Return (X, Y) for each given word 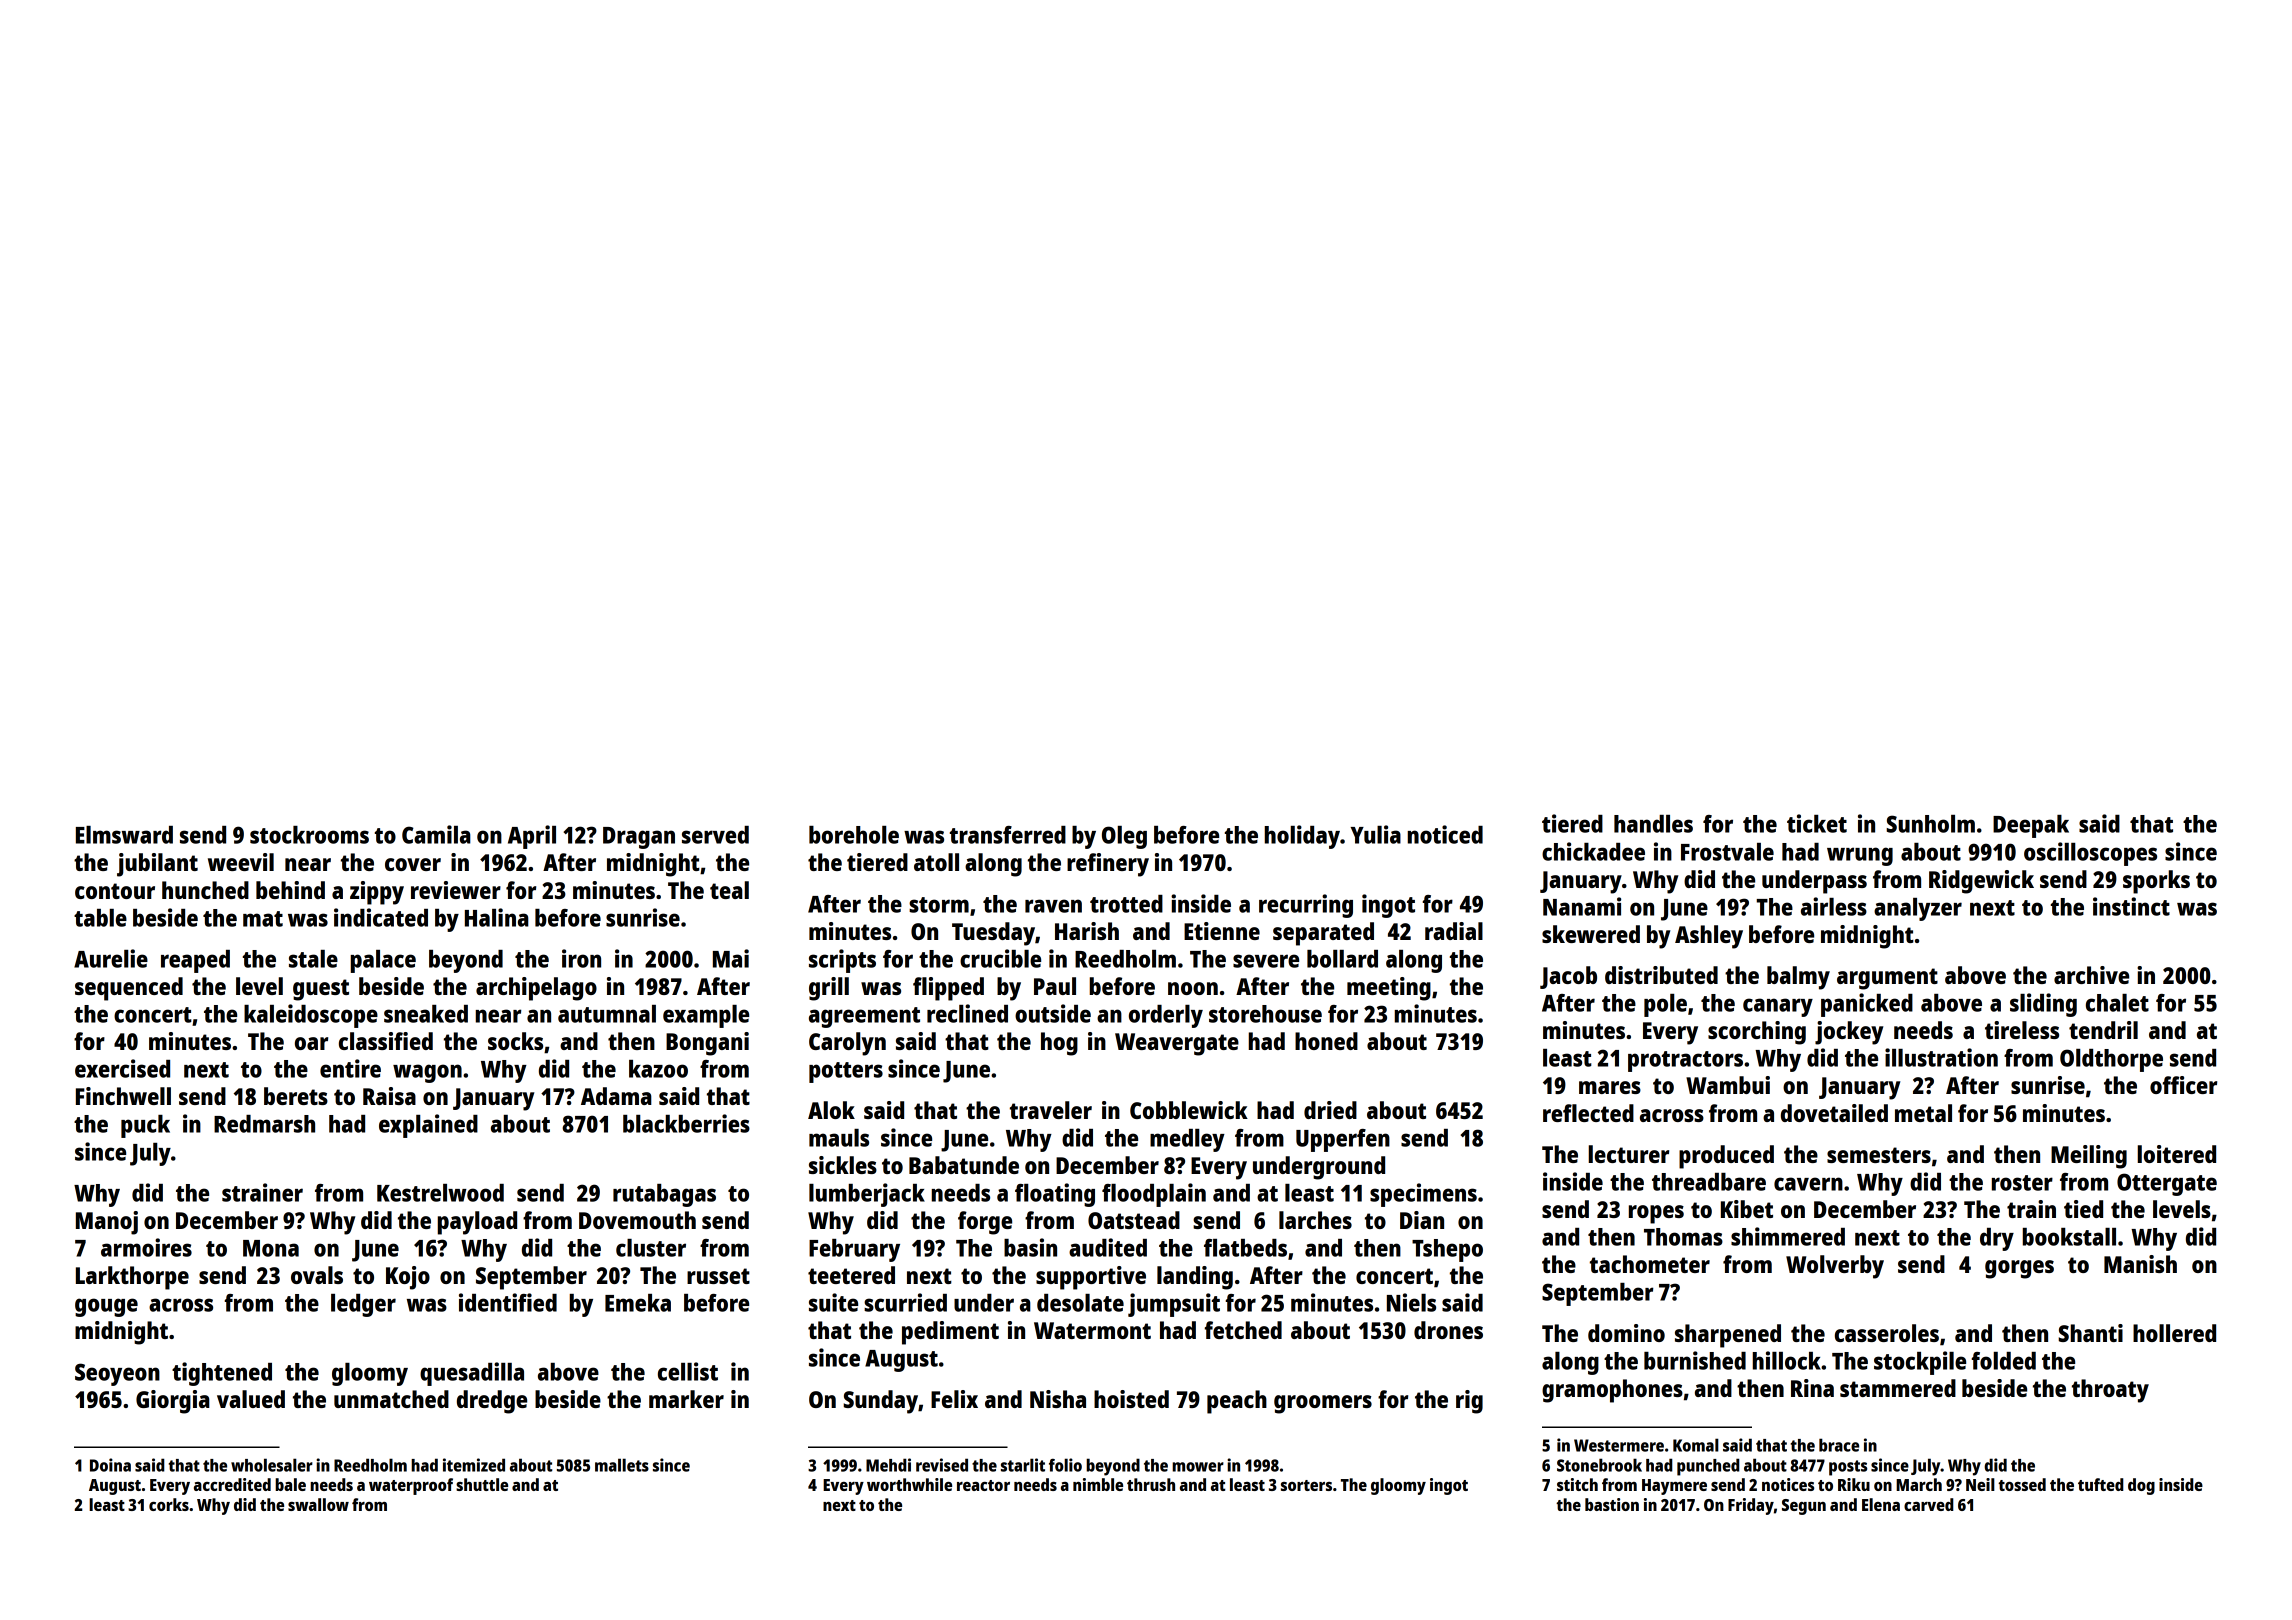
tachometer (1650, 1264)
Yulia (1375, 834)
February (854, 1250)
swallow (318, 1504)
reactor (983, 1485)
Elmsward (124, 835)
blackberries (686, 1123)
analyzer (1918, 909)
